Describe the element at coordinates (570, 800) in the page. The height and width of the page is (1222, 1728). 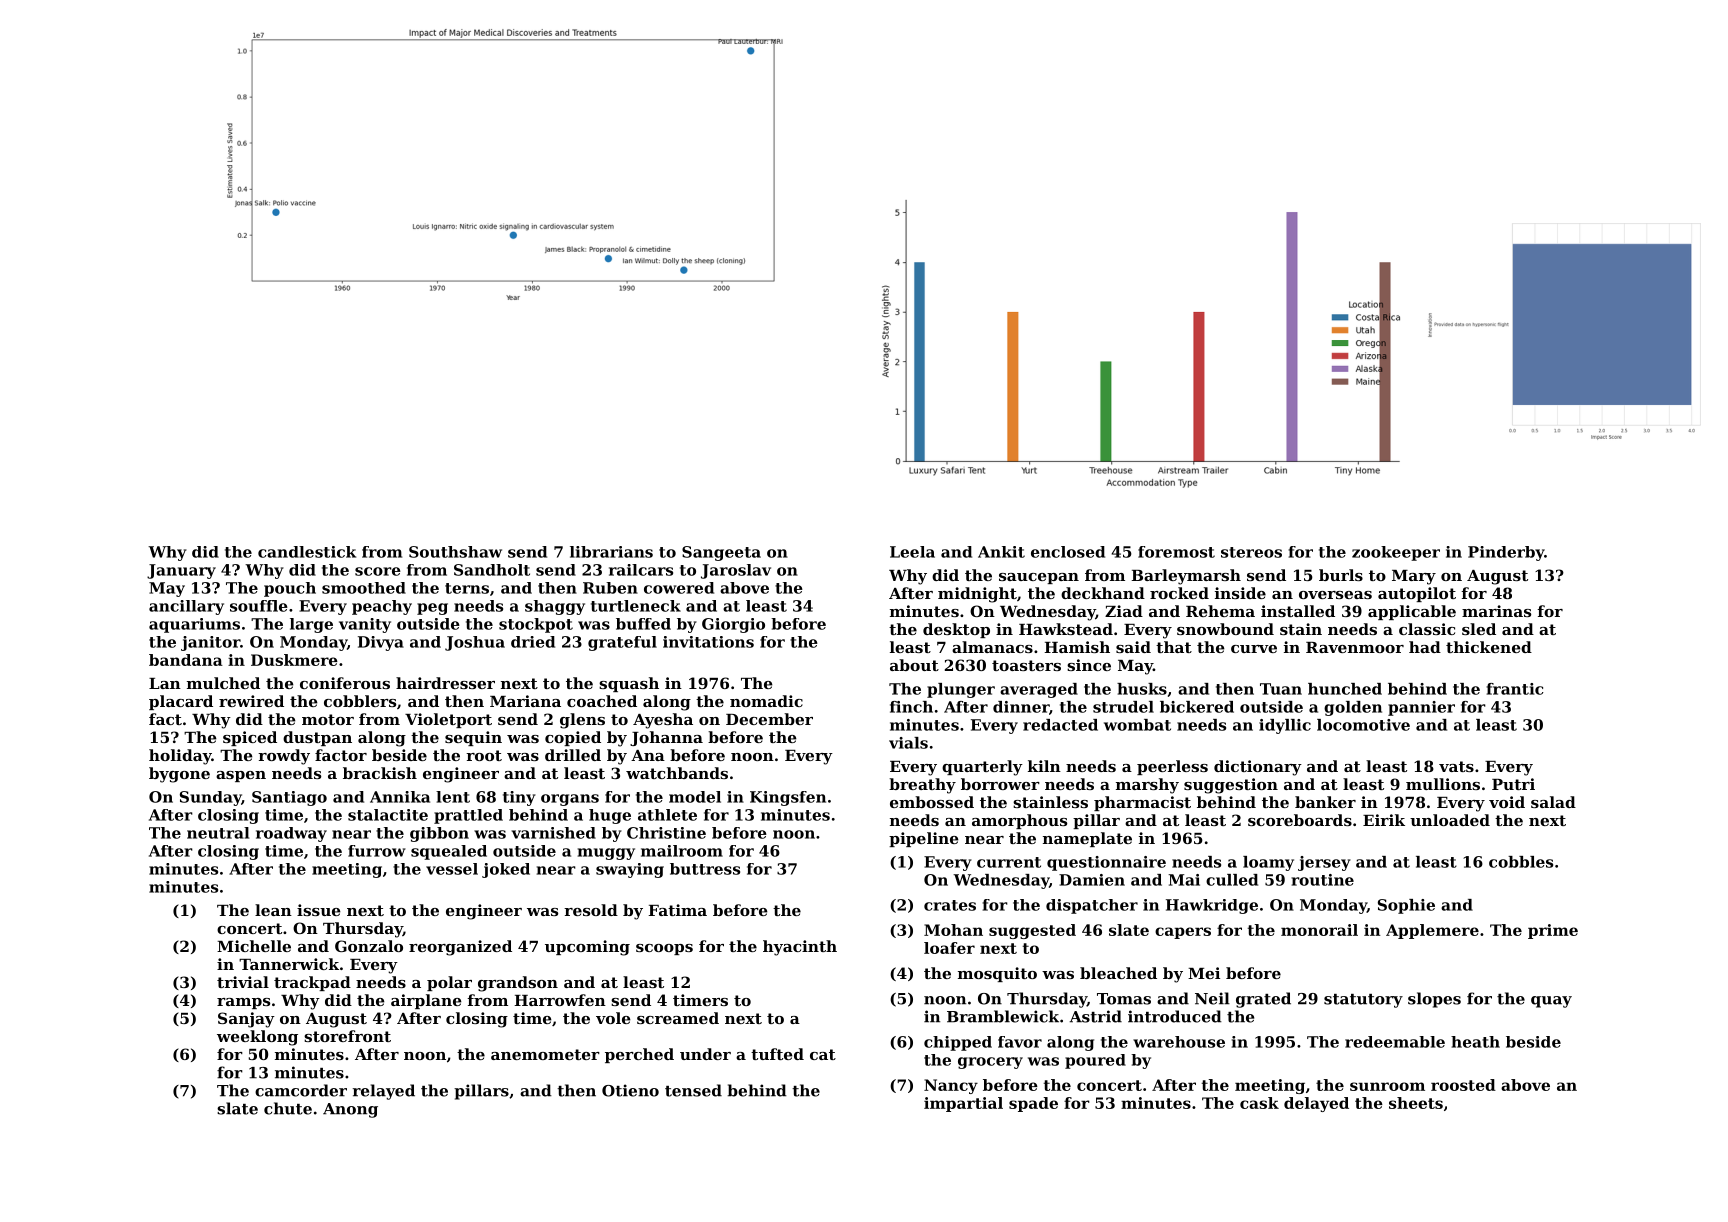
I see `organs` at that location.
